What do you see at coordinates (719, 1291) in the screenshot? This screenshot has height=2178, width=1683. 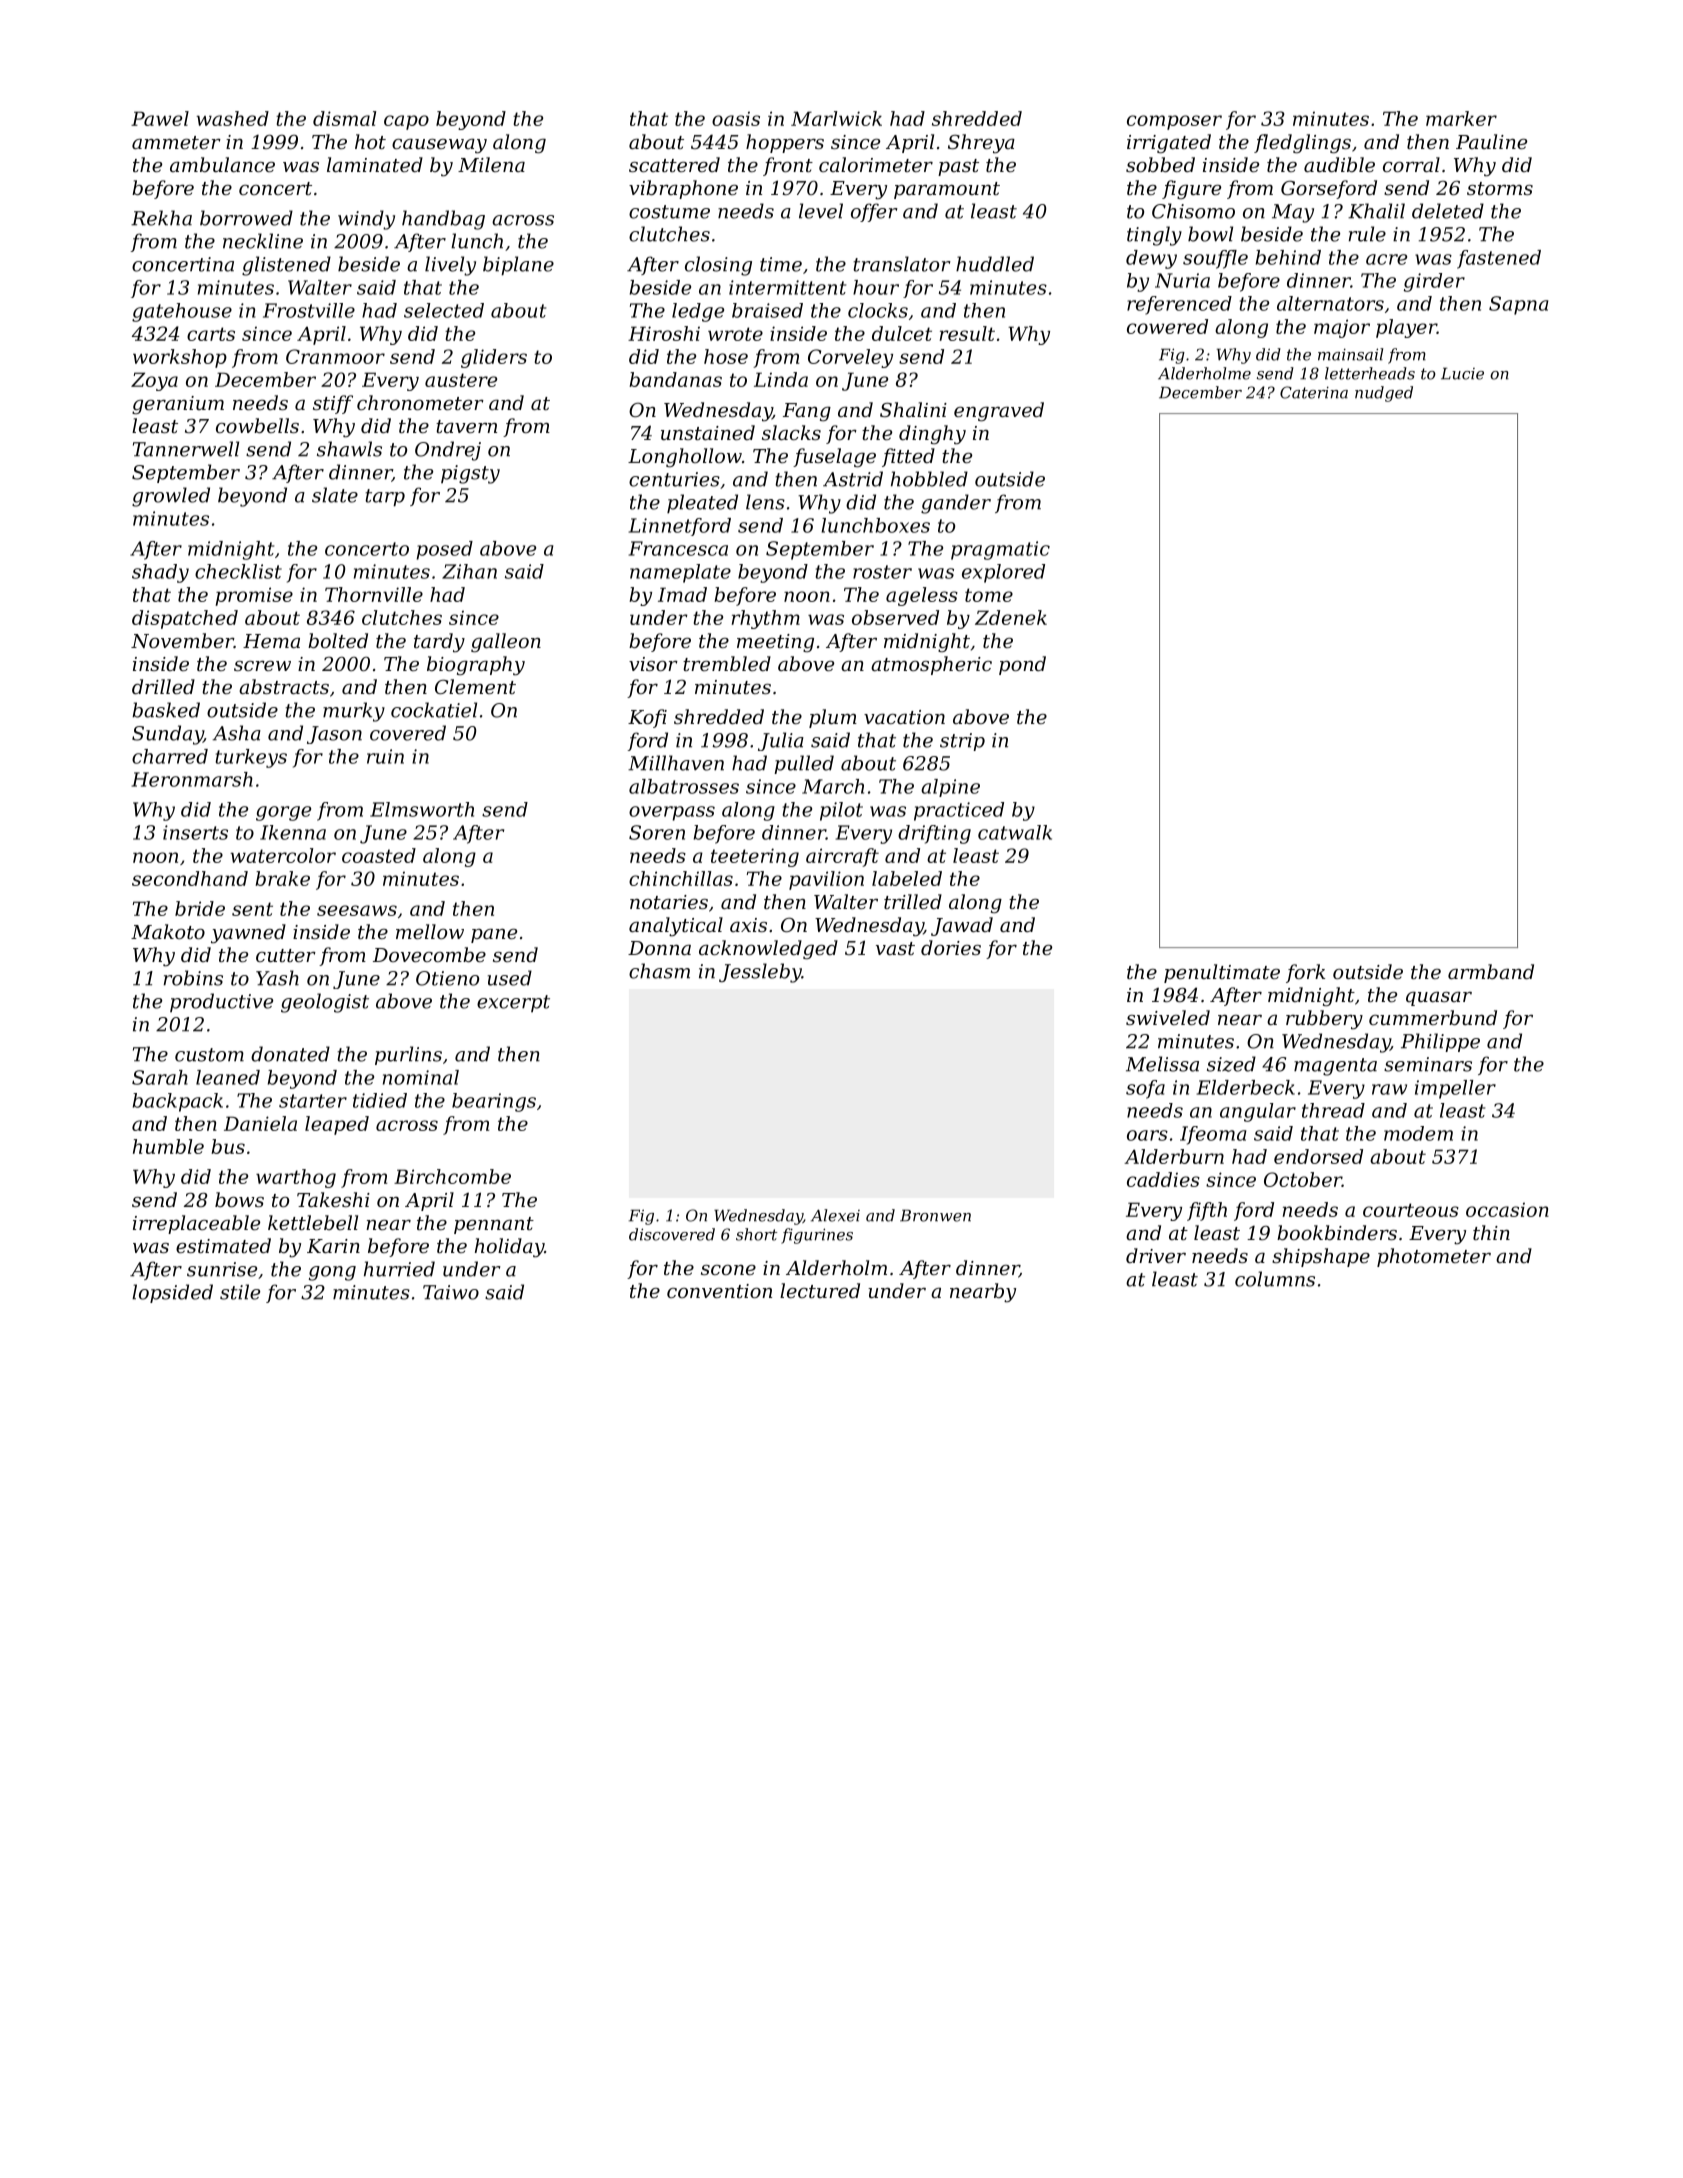 I see `convention` at bounding box center [719, 1291].
